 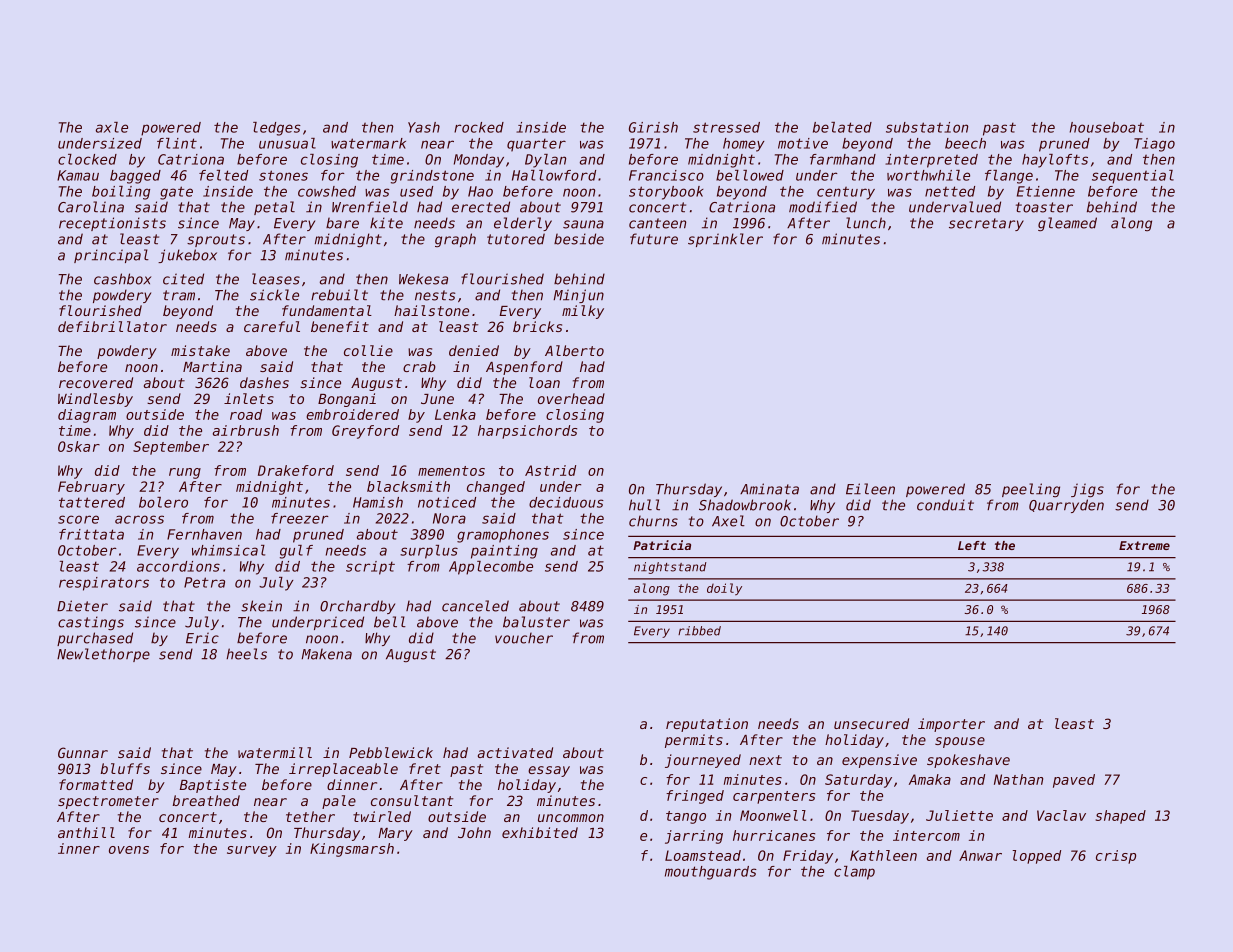 What do you see at coordinates (104, 584) in the image?
I see `respirators` at bounding box center [104, 584].
